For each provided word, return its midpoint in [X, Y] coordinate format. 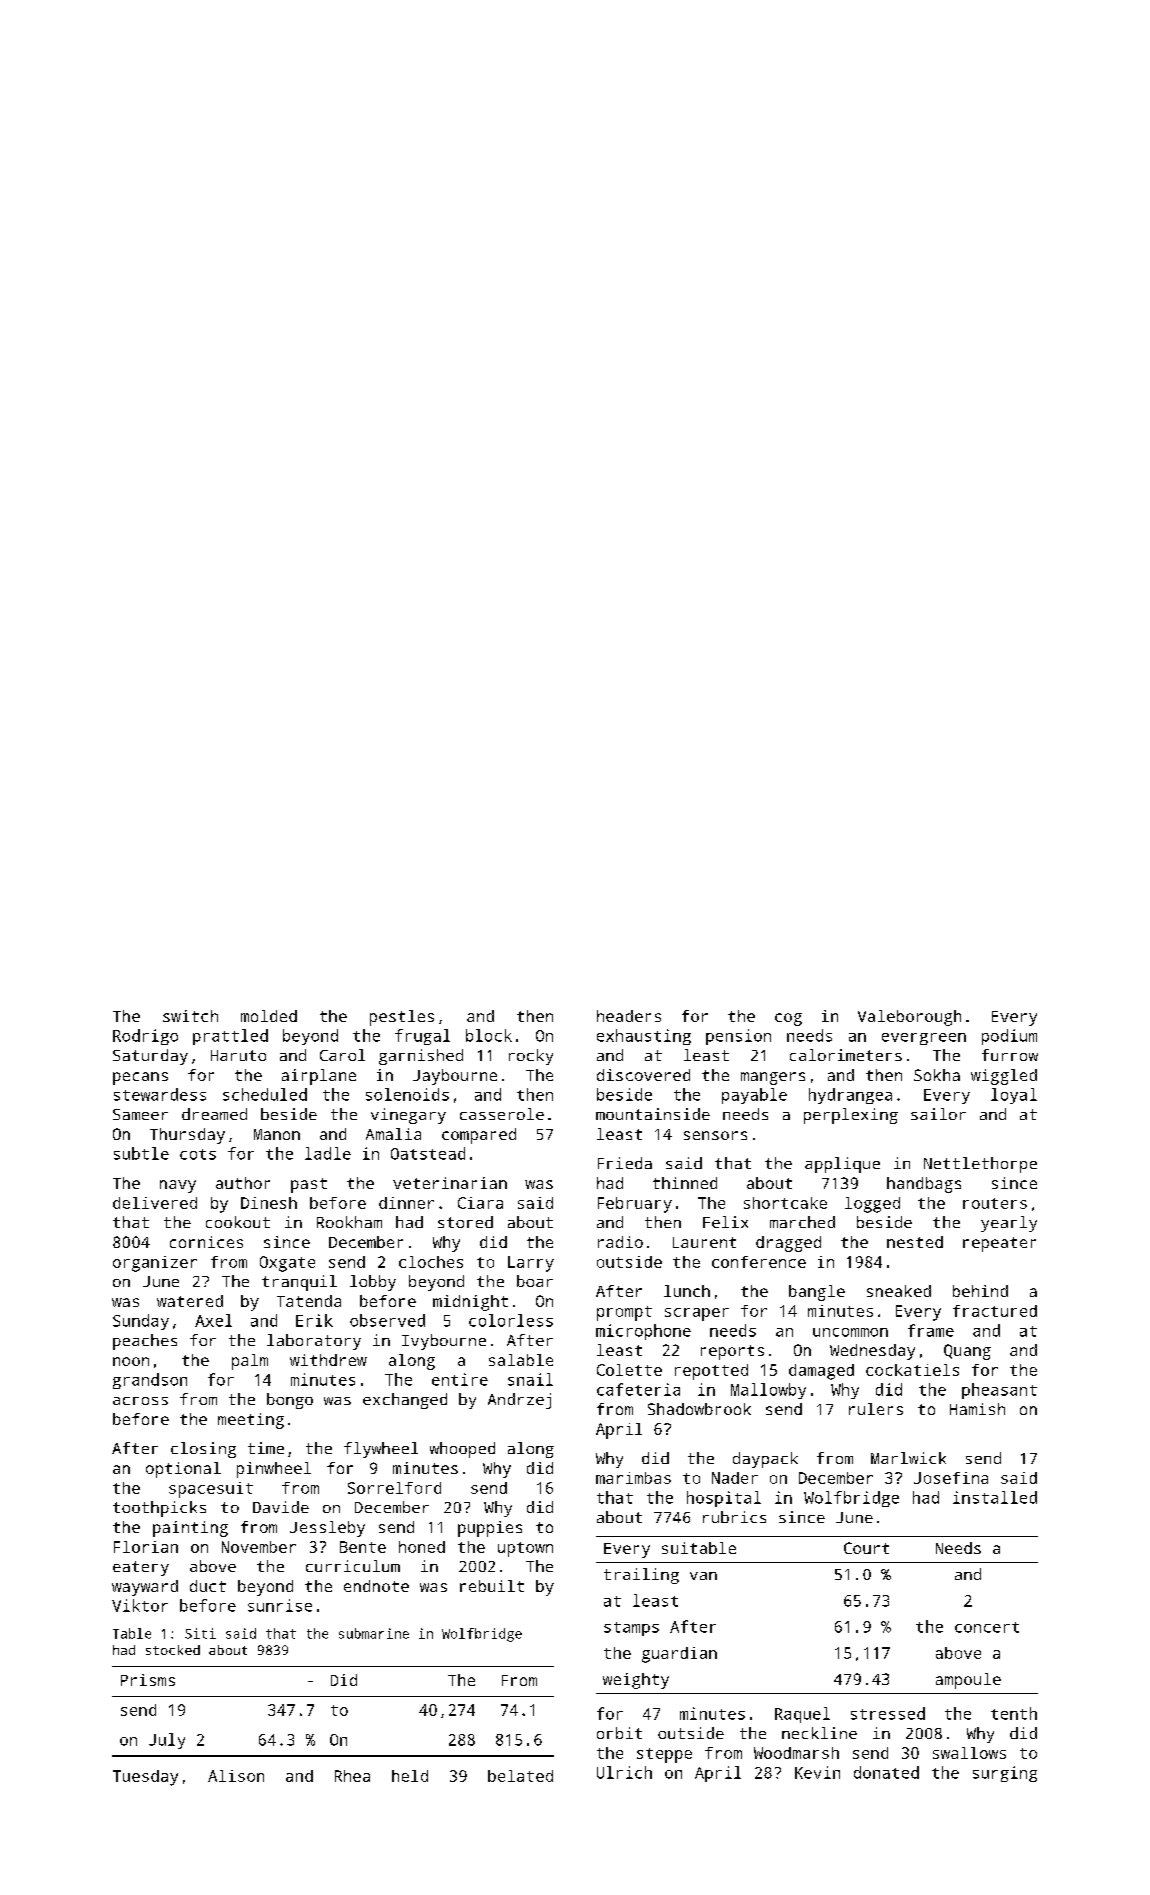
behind [980, 1291]
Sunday [141, 1322]
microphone [643, 1332]
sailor [938, 1114]
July [167, 1741]
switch [190, 1016]
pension [738, 1037]
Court [866, 1548]
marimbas [633, 1478]
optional [183, 1470]
